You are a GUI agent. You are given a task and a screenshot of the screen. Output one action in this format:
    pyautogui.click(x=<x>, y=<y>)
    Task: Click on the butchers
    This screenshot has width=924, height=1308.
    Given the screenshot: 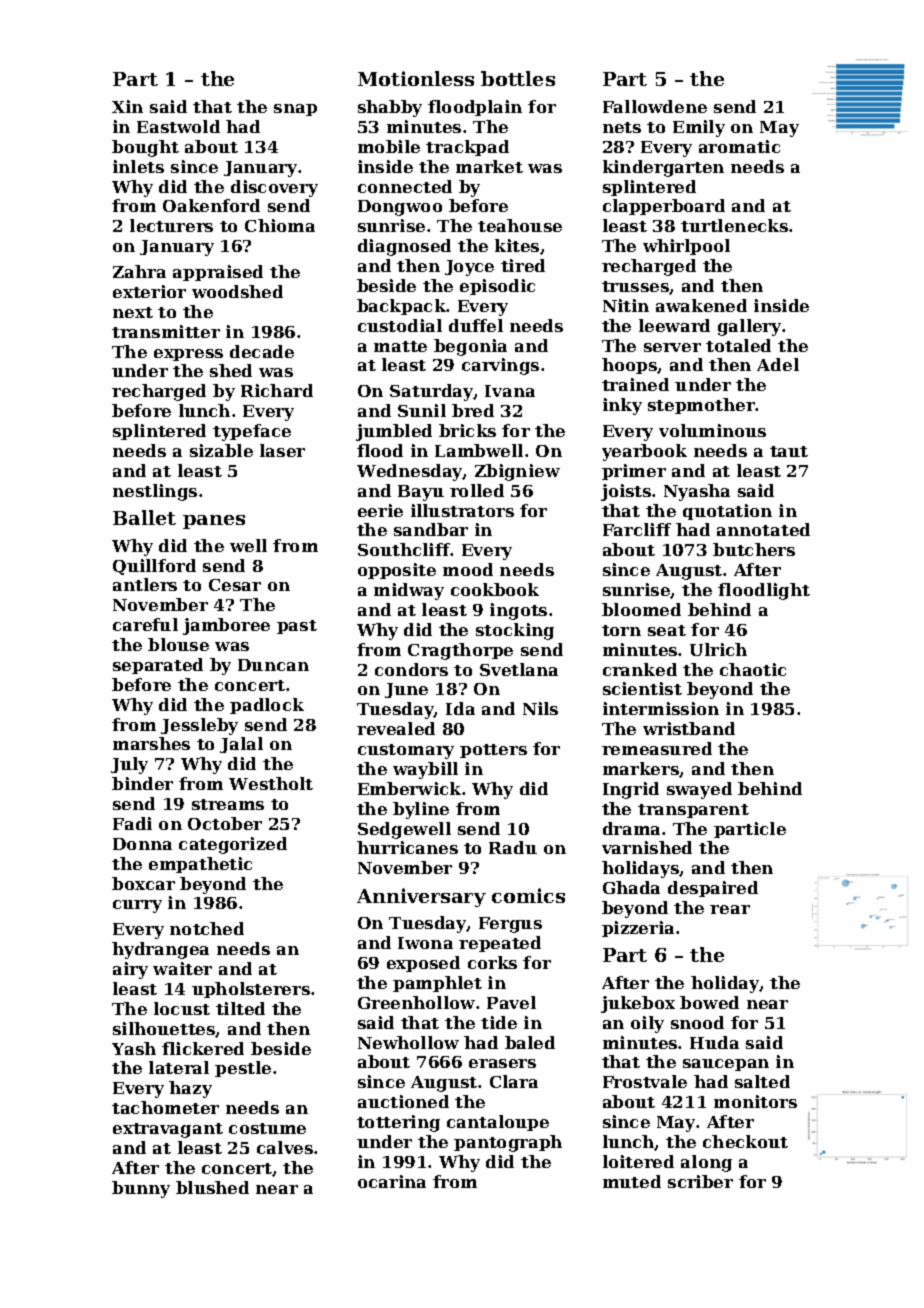 What is the action you would take?
    pyautogui.click(x=754, y=549)
